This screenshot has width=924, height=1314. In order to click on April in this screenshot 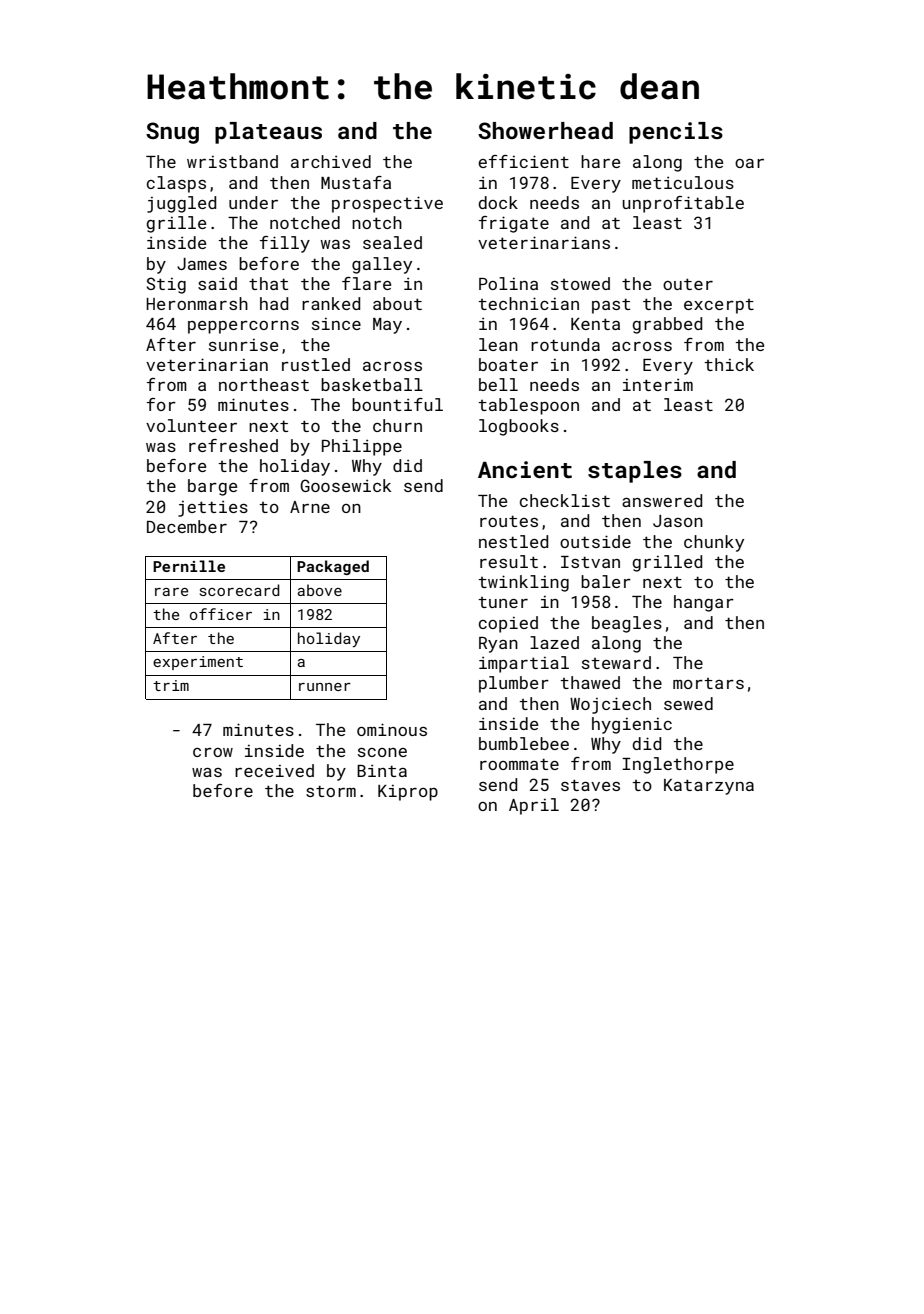, I will do `click(534, 806)`.
